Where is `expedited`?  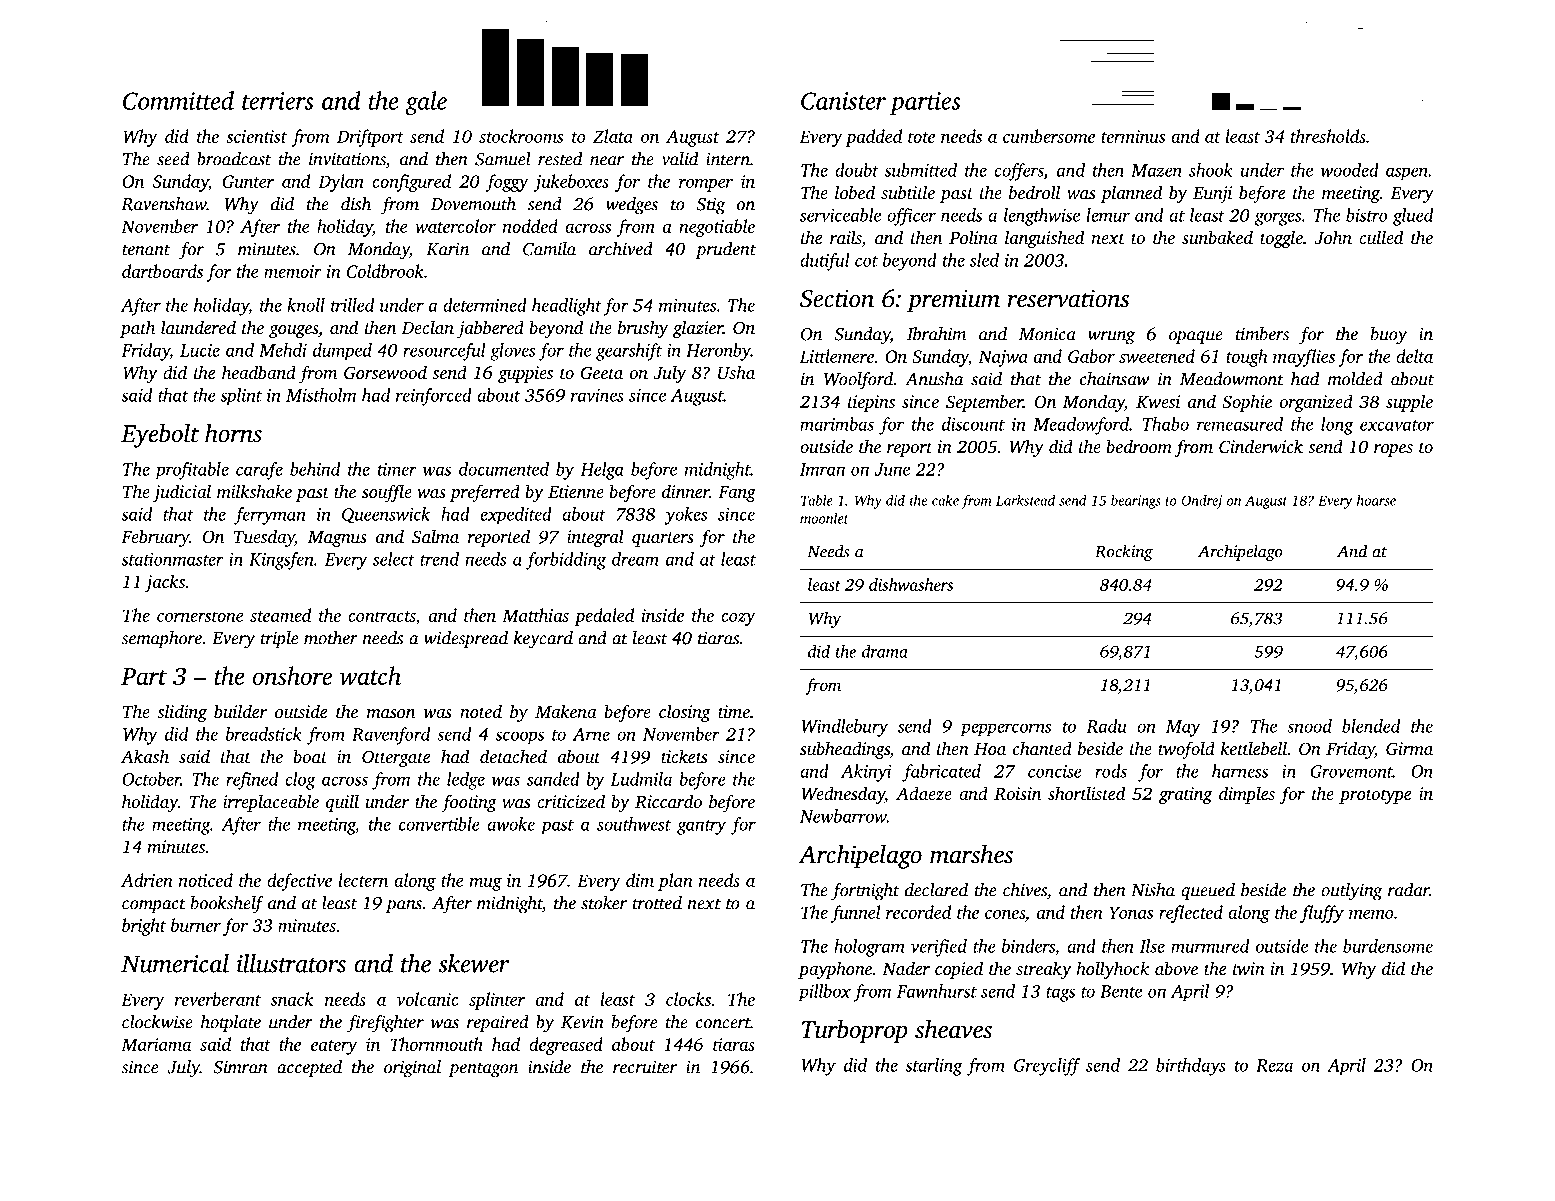 expedited is located at coordinates (516, 515).
